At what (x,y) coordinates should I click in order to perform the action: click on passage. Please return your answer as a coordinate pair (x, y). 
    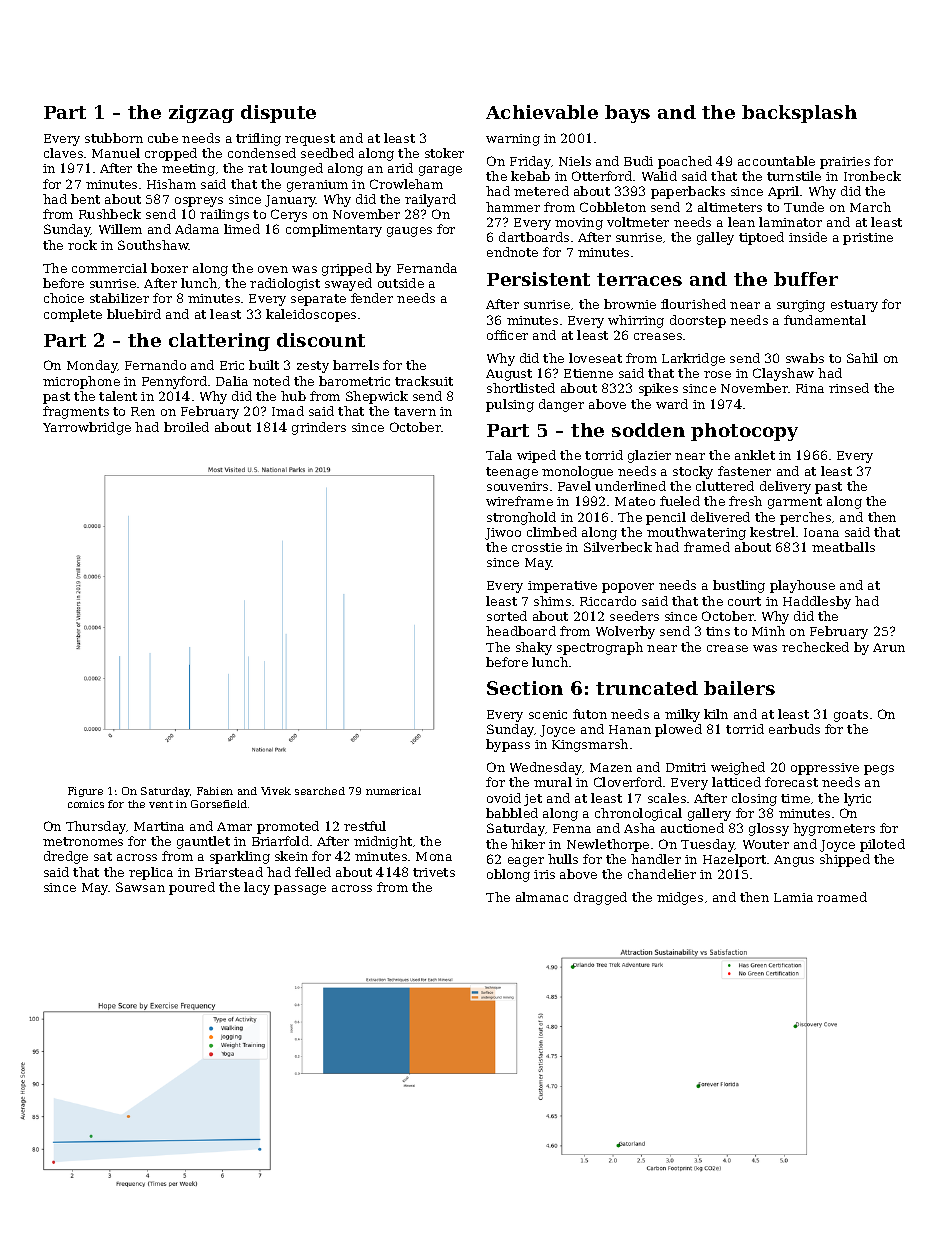
    Looking at the image, I should click on (300, 890).
